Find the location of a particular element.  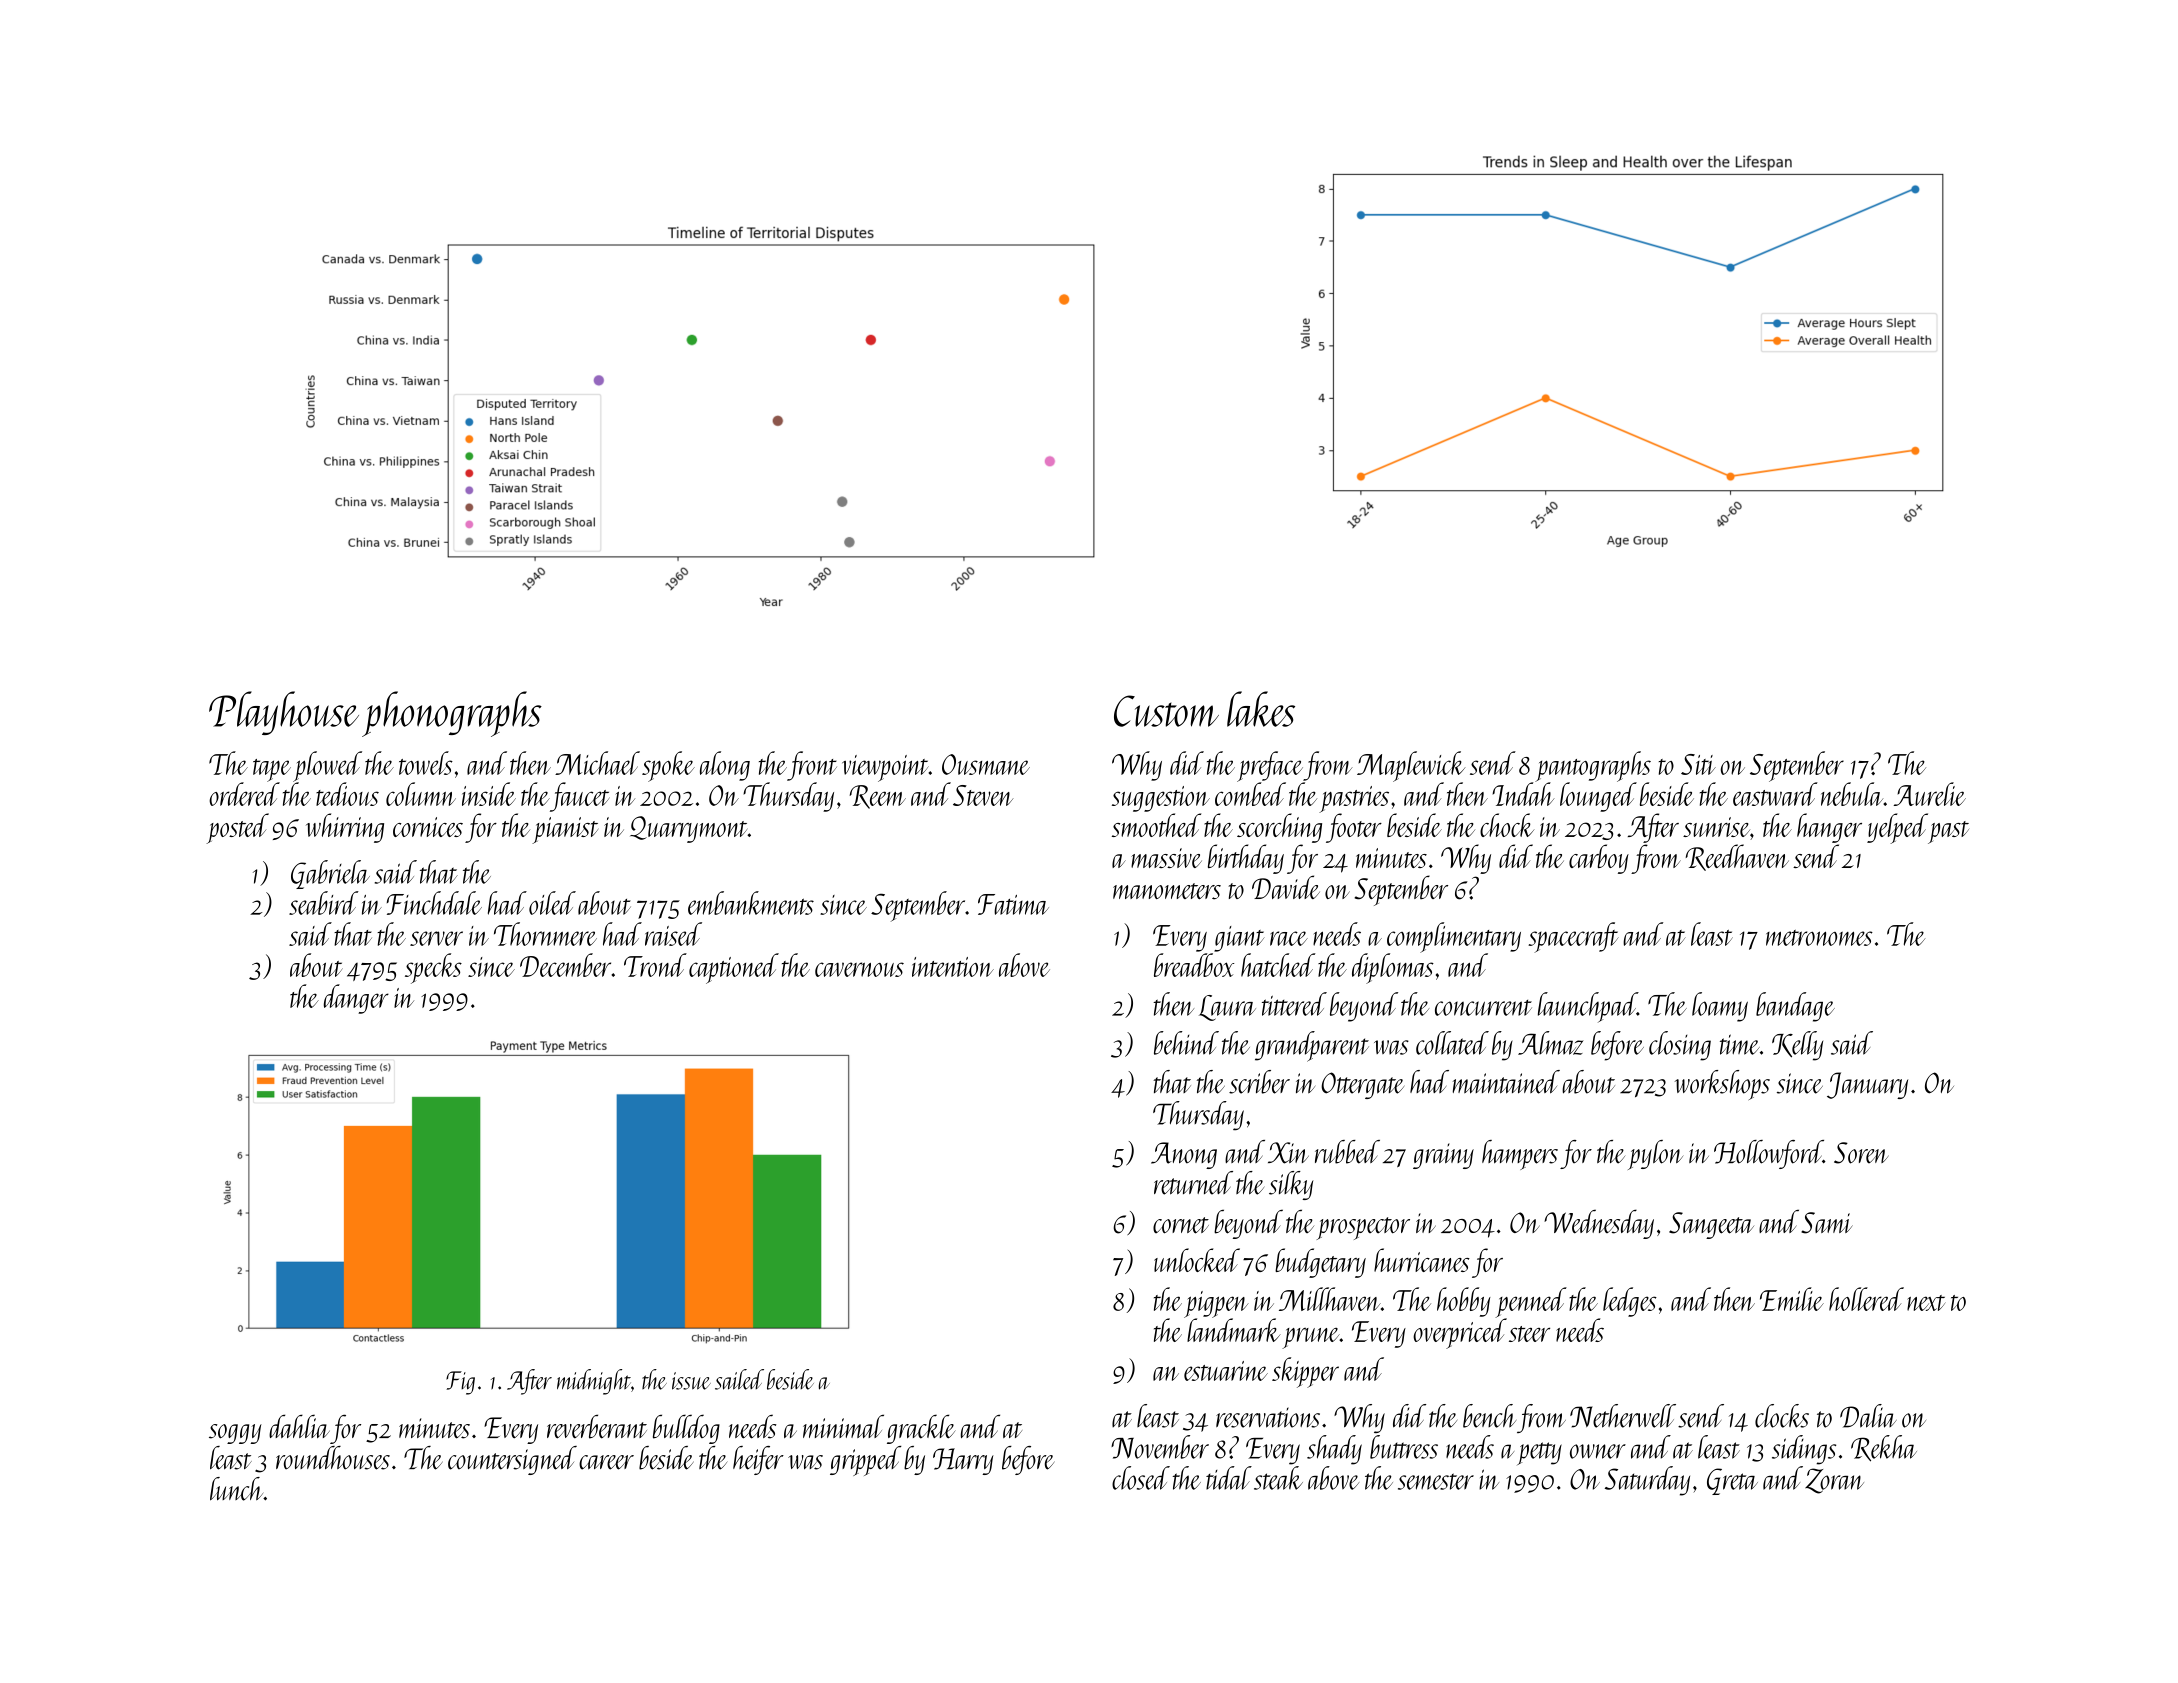

reservations is located at coordinates (1268, 1417).
